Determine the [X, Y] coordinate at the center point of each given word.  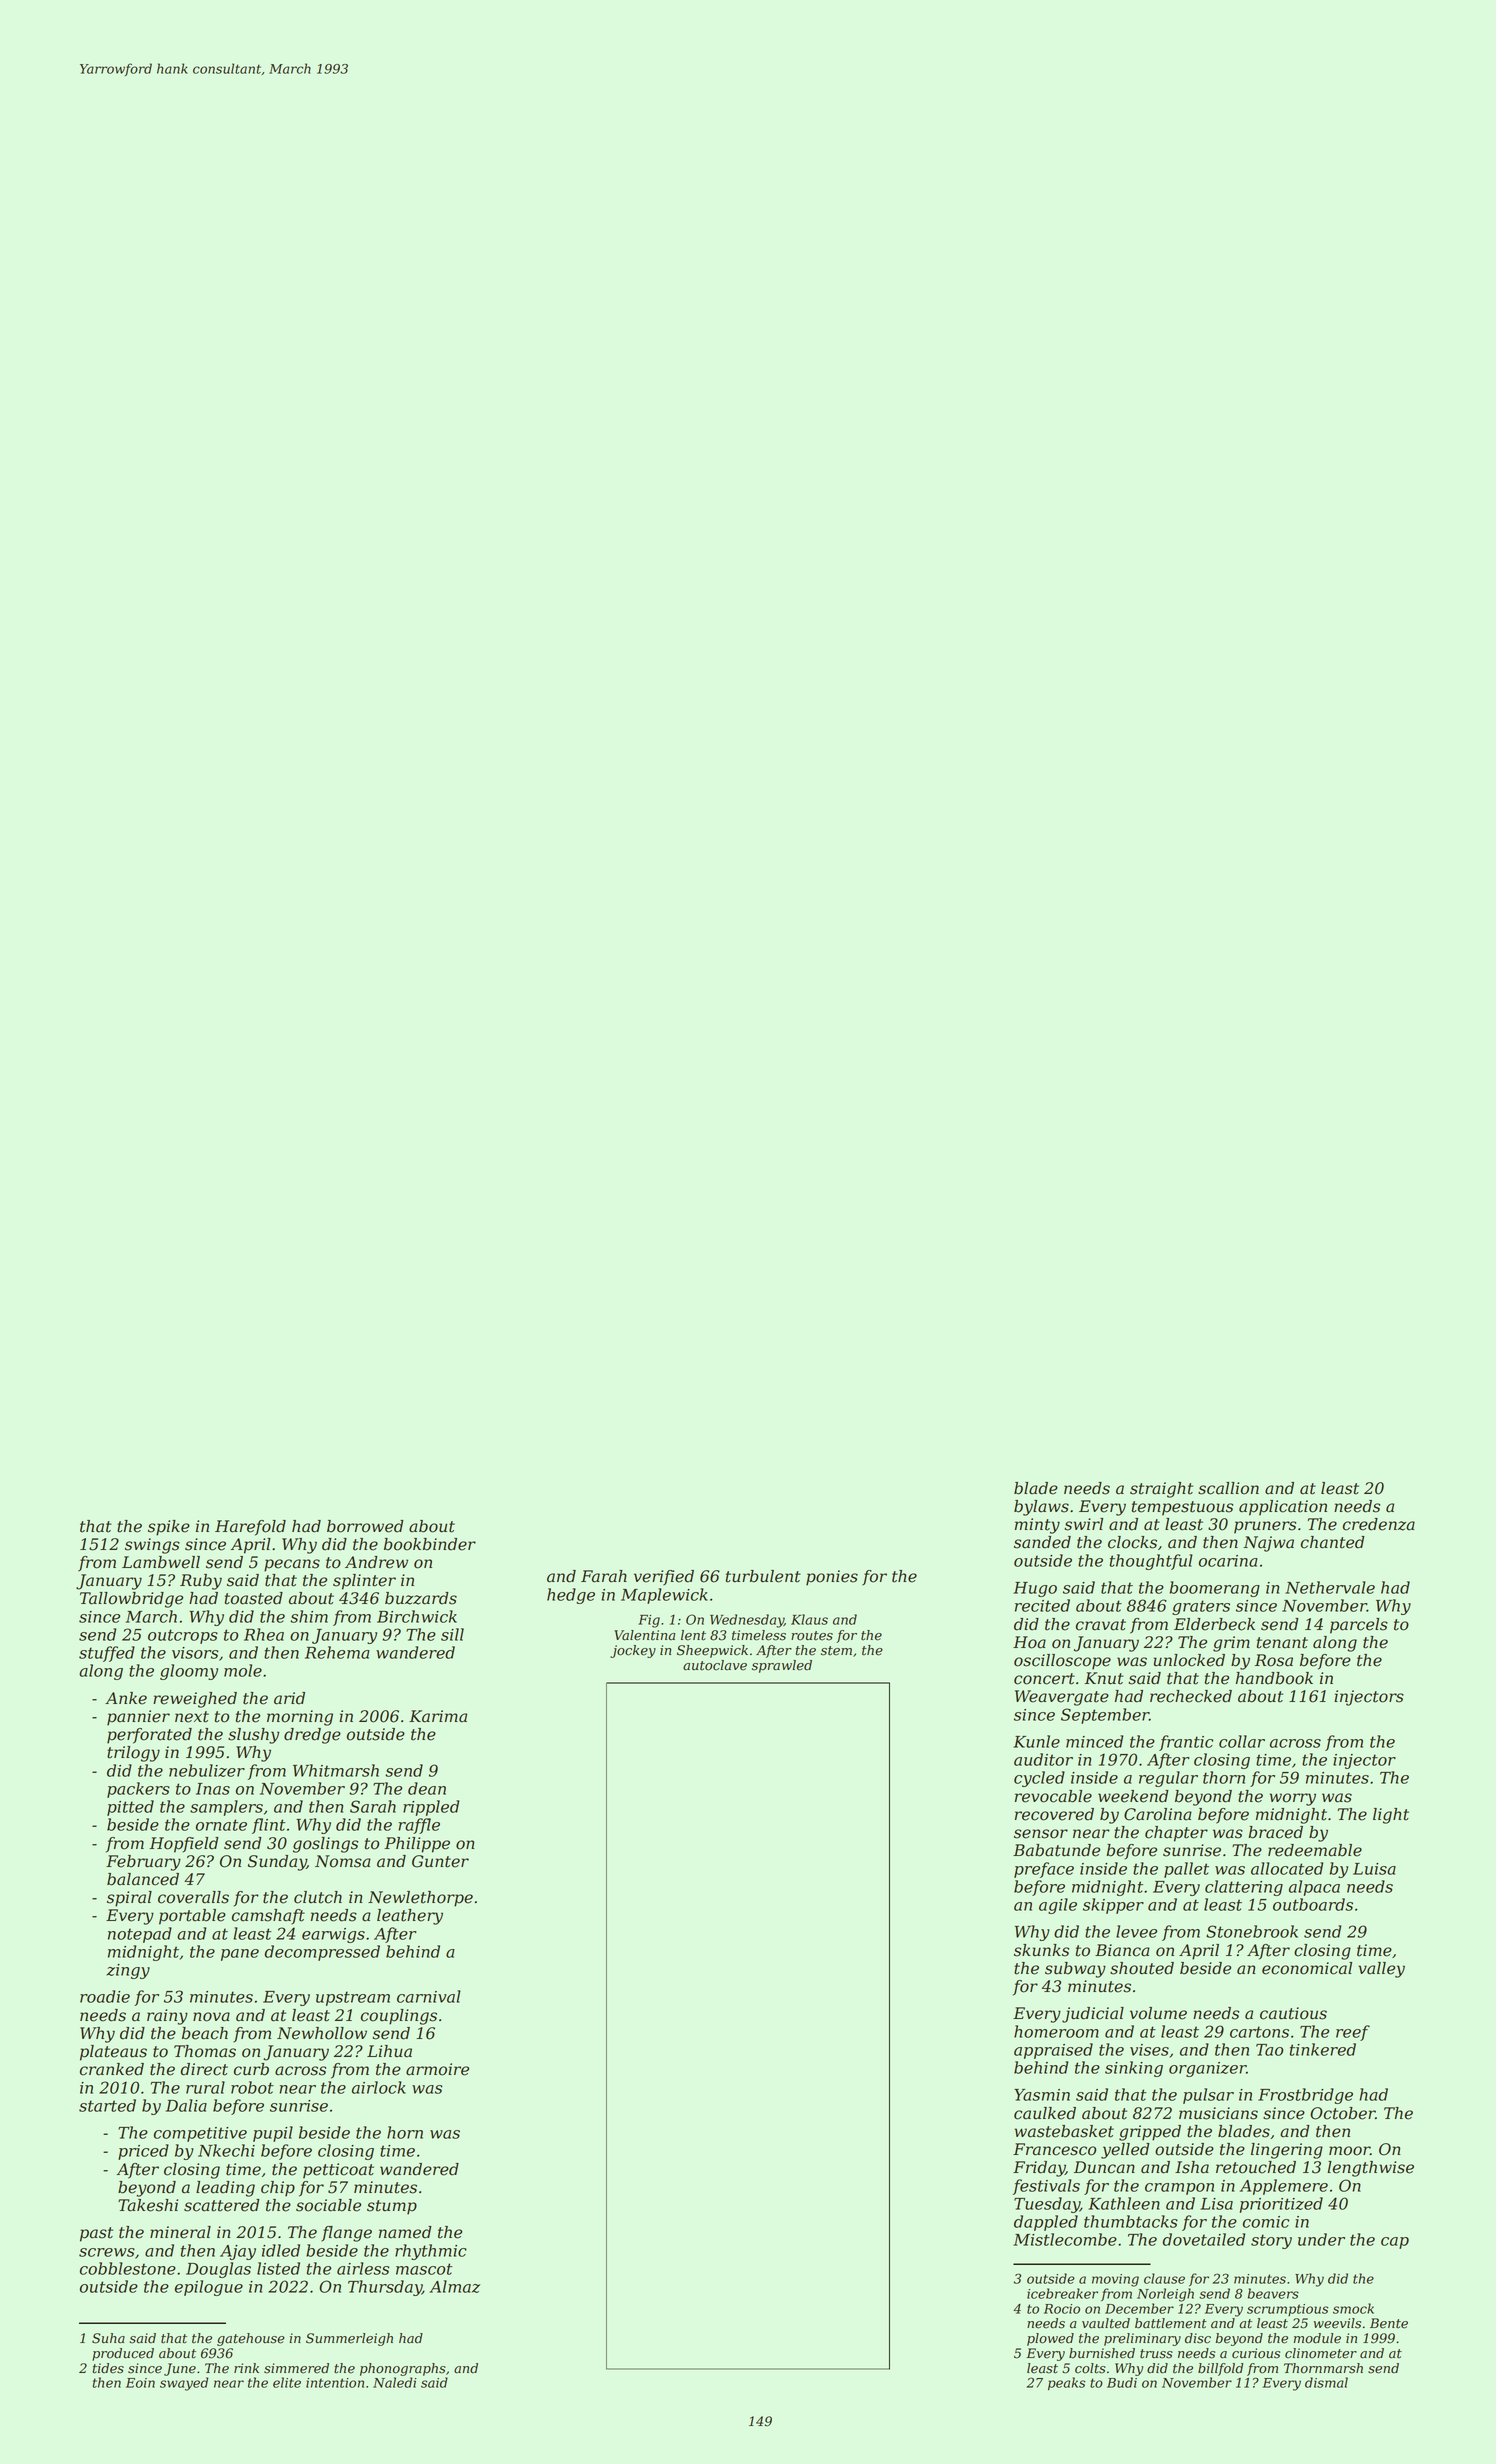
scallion [1228, 1488]
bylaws [1041, 1508]
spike [169, 1528]
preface [1044, 1870]
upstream [353, 1998]
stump [392, 2207]
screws [107, 2252]
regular [1168, 1779]
